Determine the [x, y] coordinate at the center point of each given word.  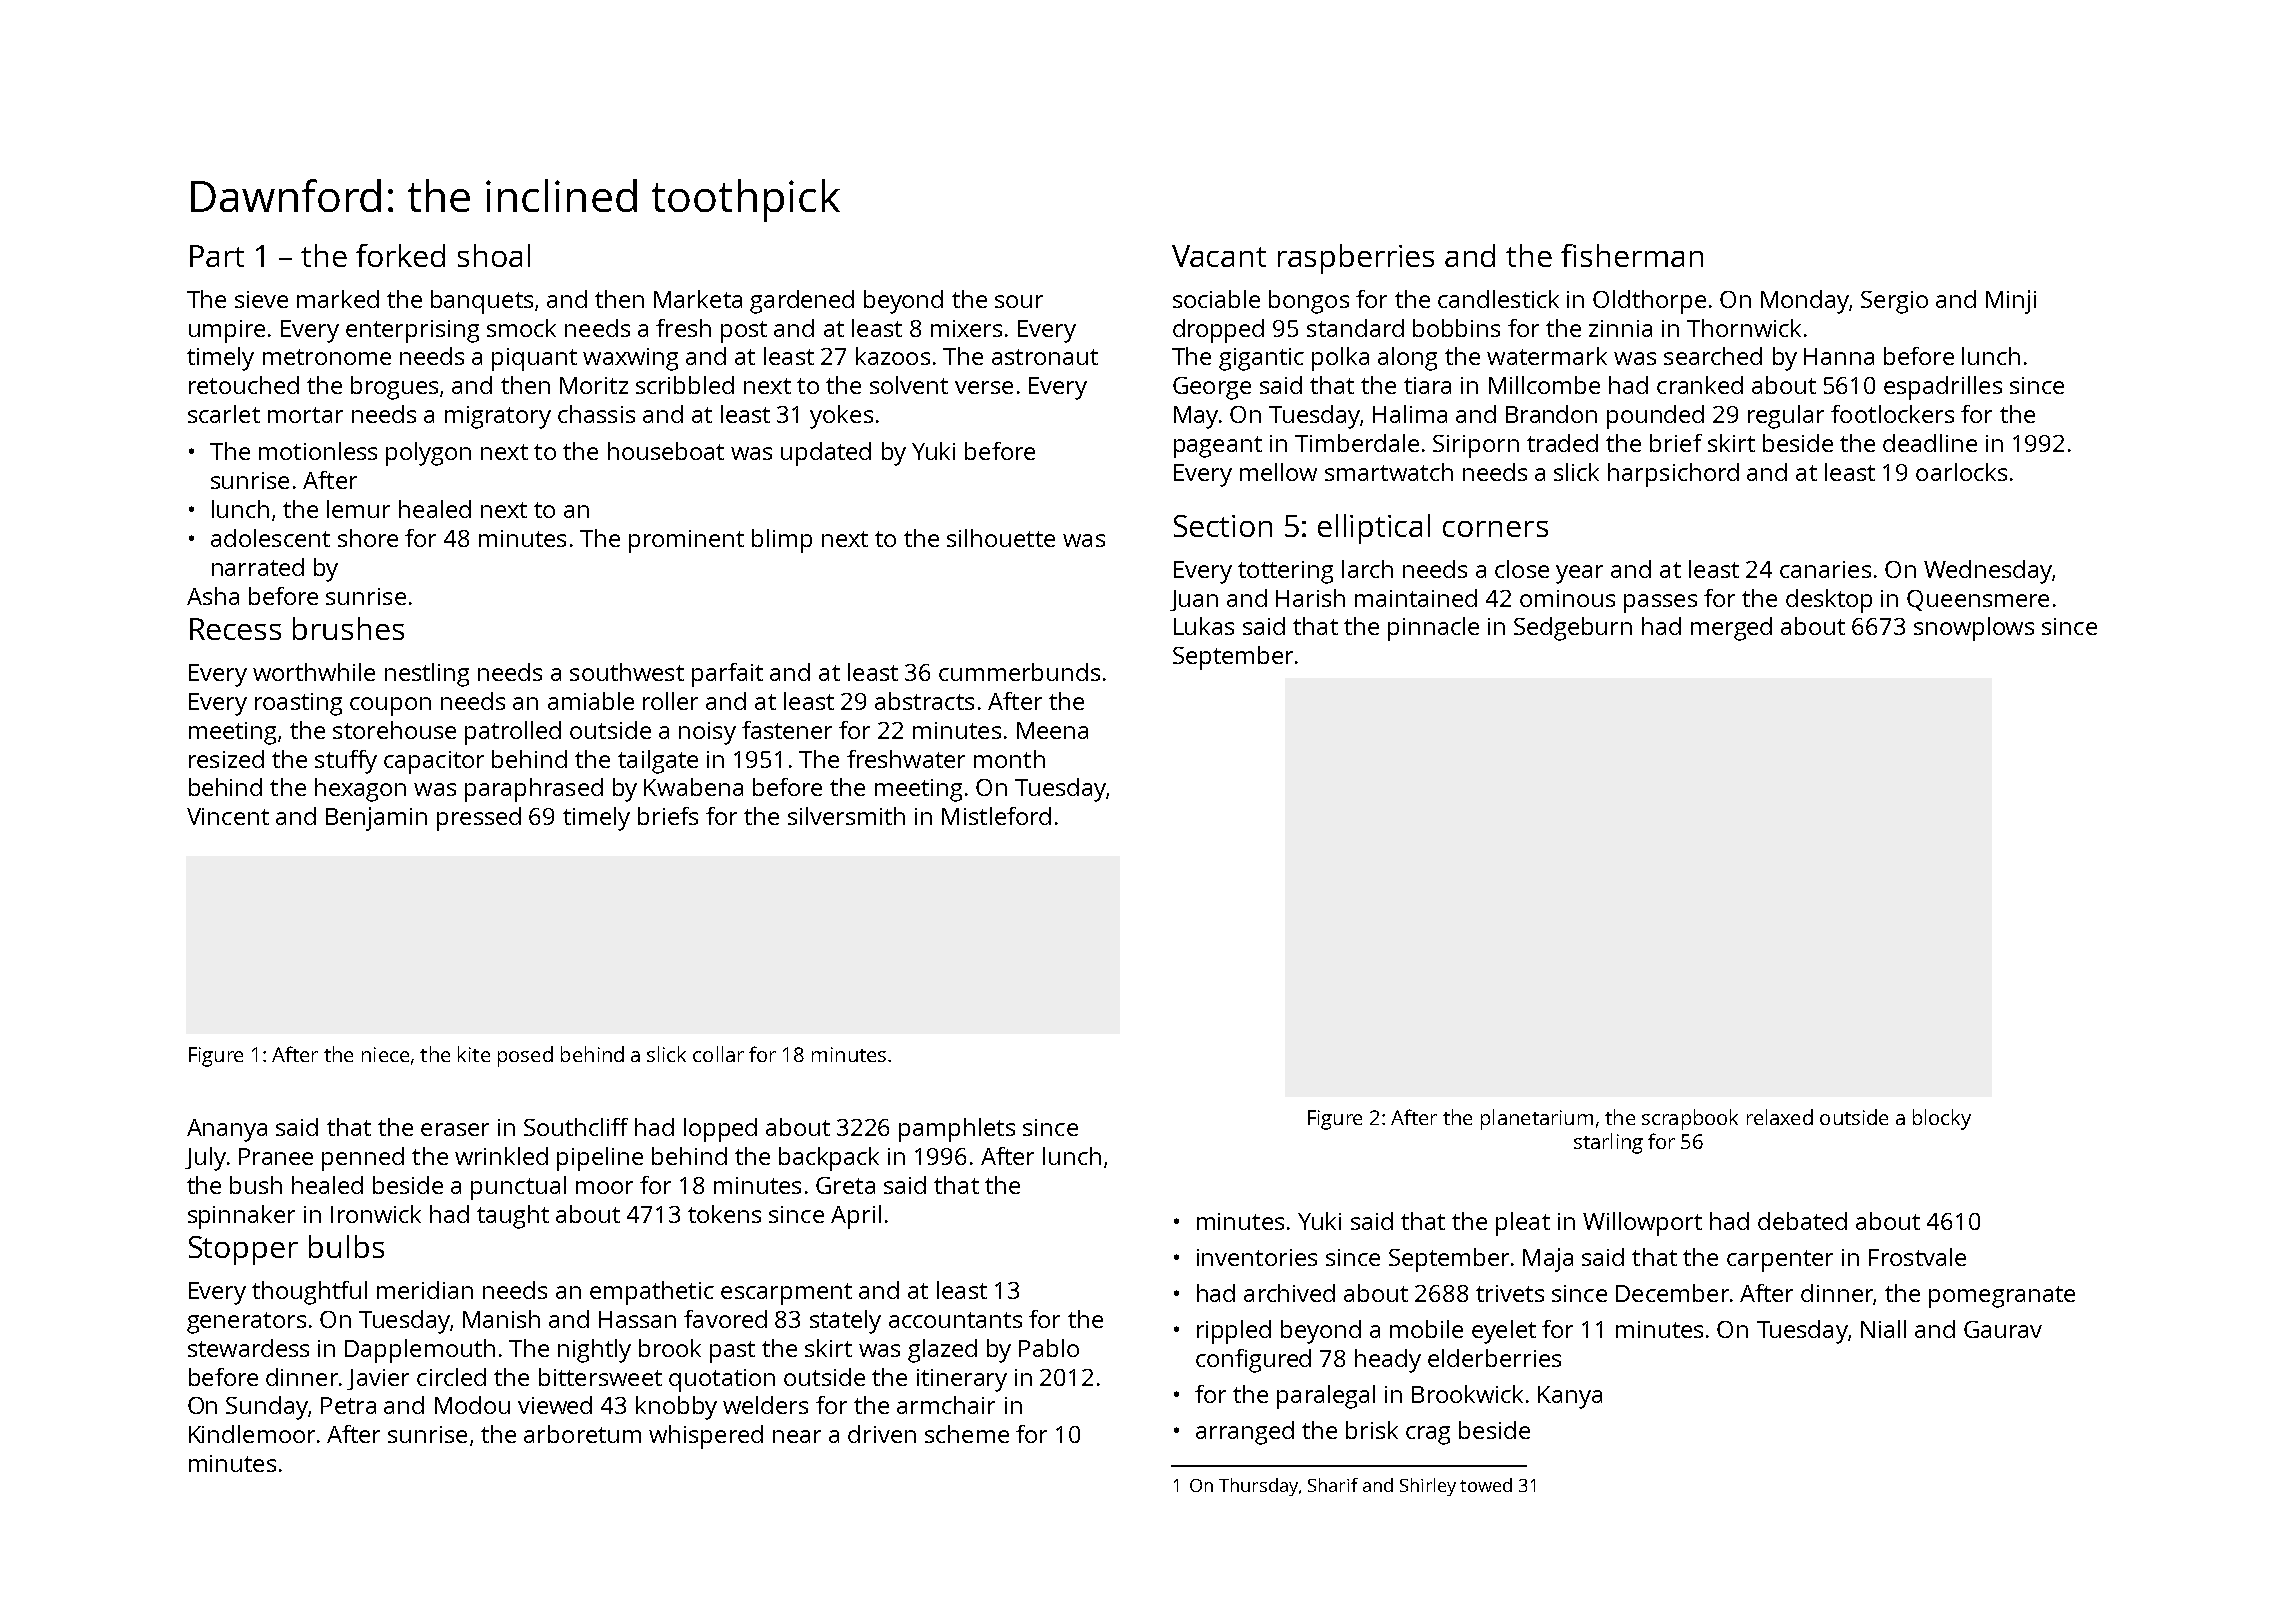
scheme [967, 1434]
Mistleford [996, 816]
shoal [494, 255]
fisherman [1632, 255]
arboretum [582, 1434]
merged [1731, 629]
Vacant [1219, 256]
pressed [479, 819]
